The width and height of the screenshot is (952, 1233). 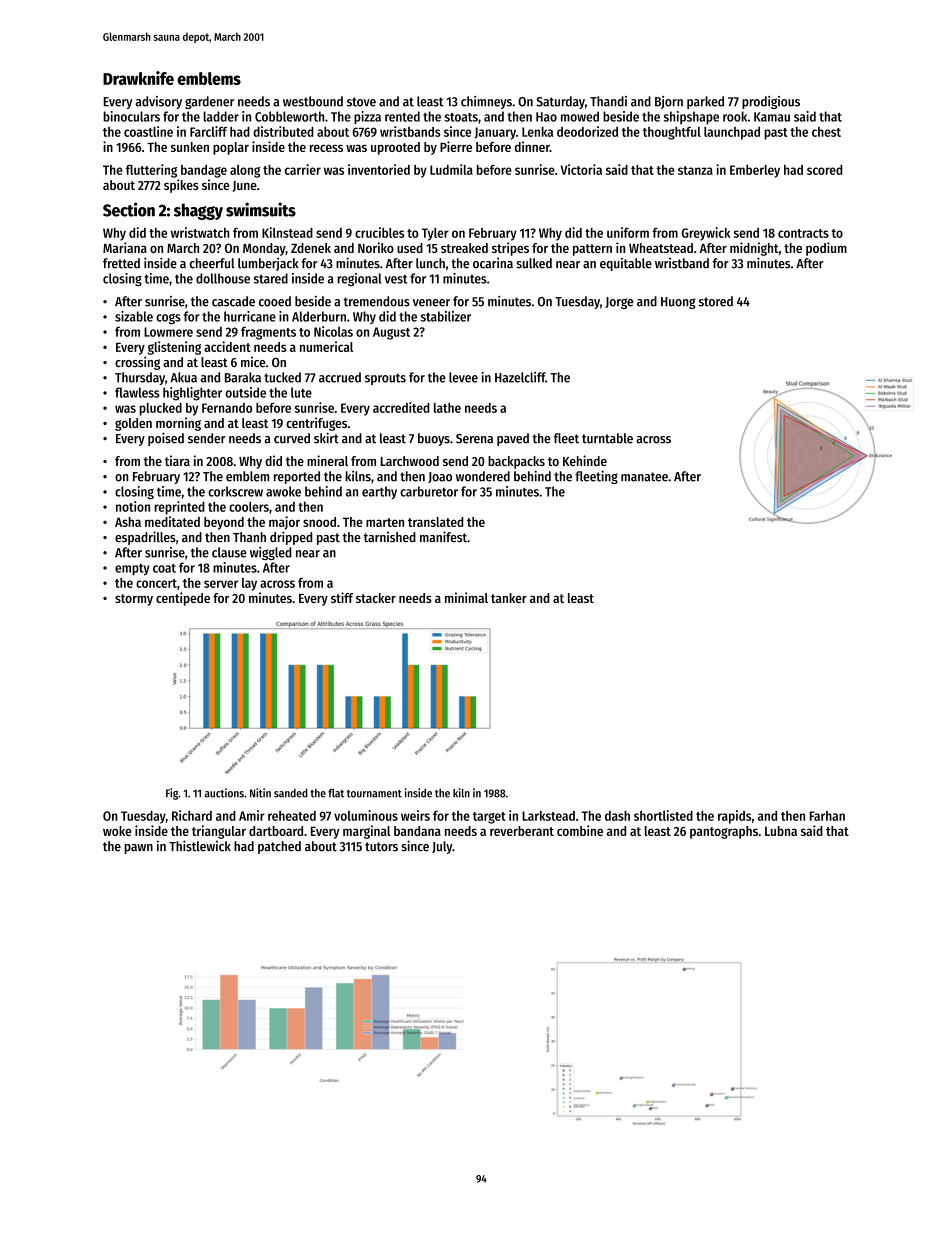 What do you see at coordinates (151, 171) in the screenshot?
I see `fluttering` at bounding box center [151, 171].
